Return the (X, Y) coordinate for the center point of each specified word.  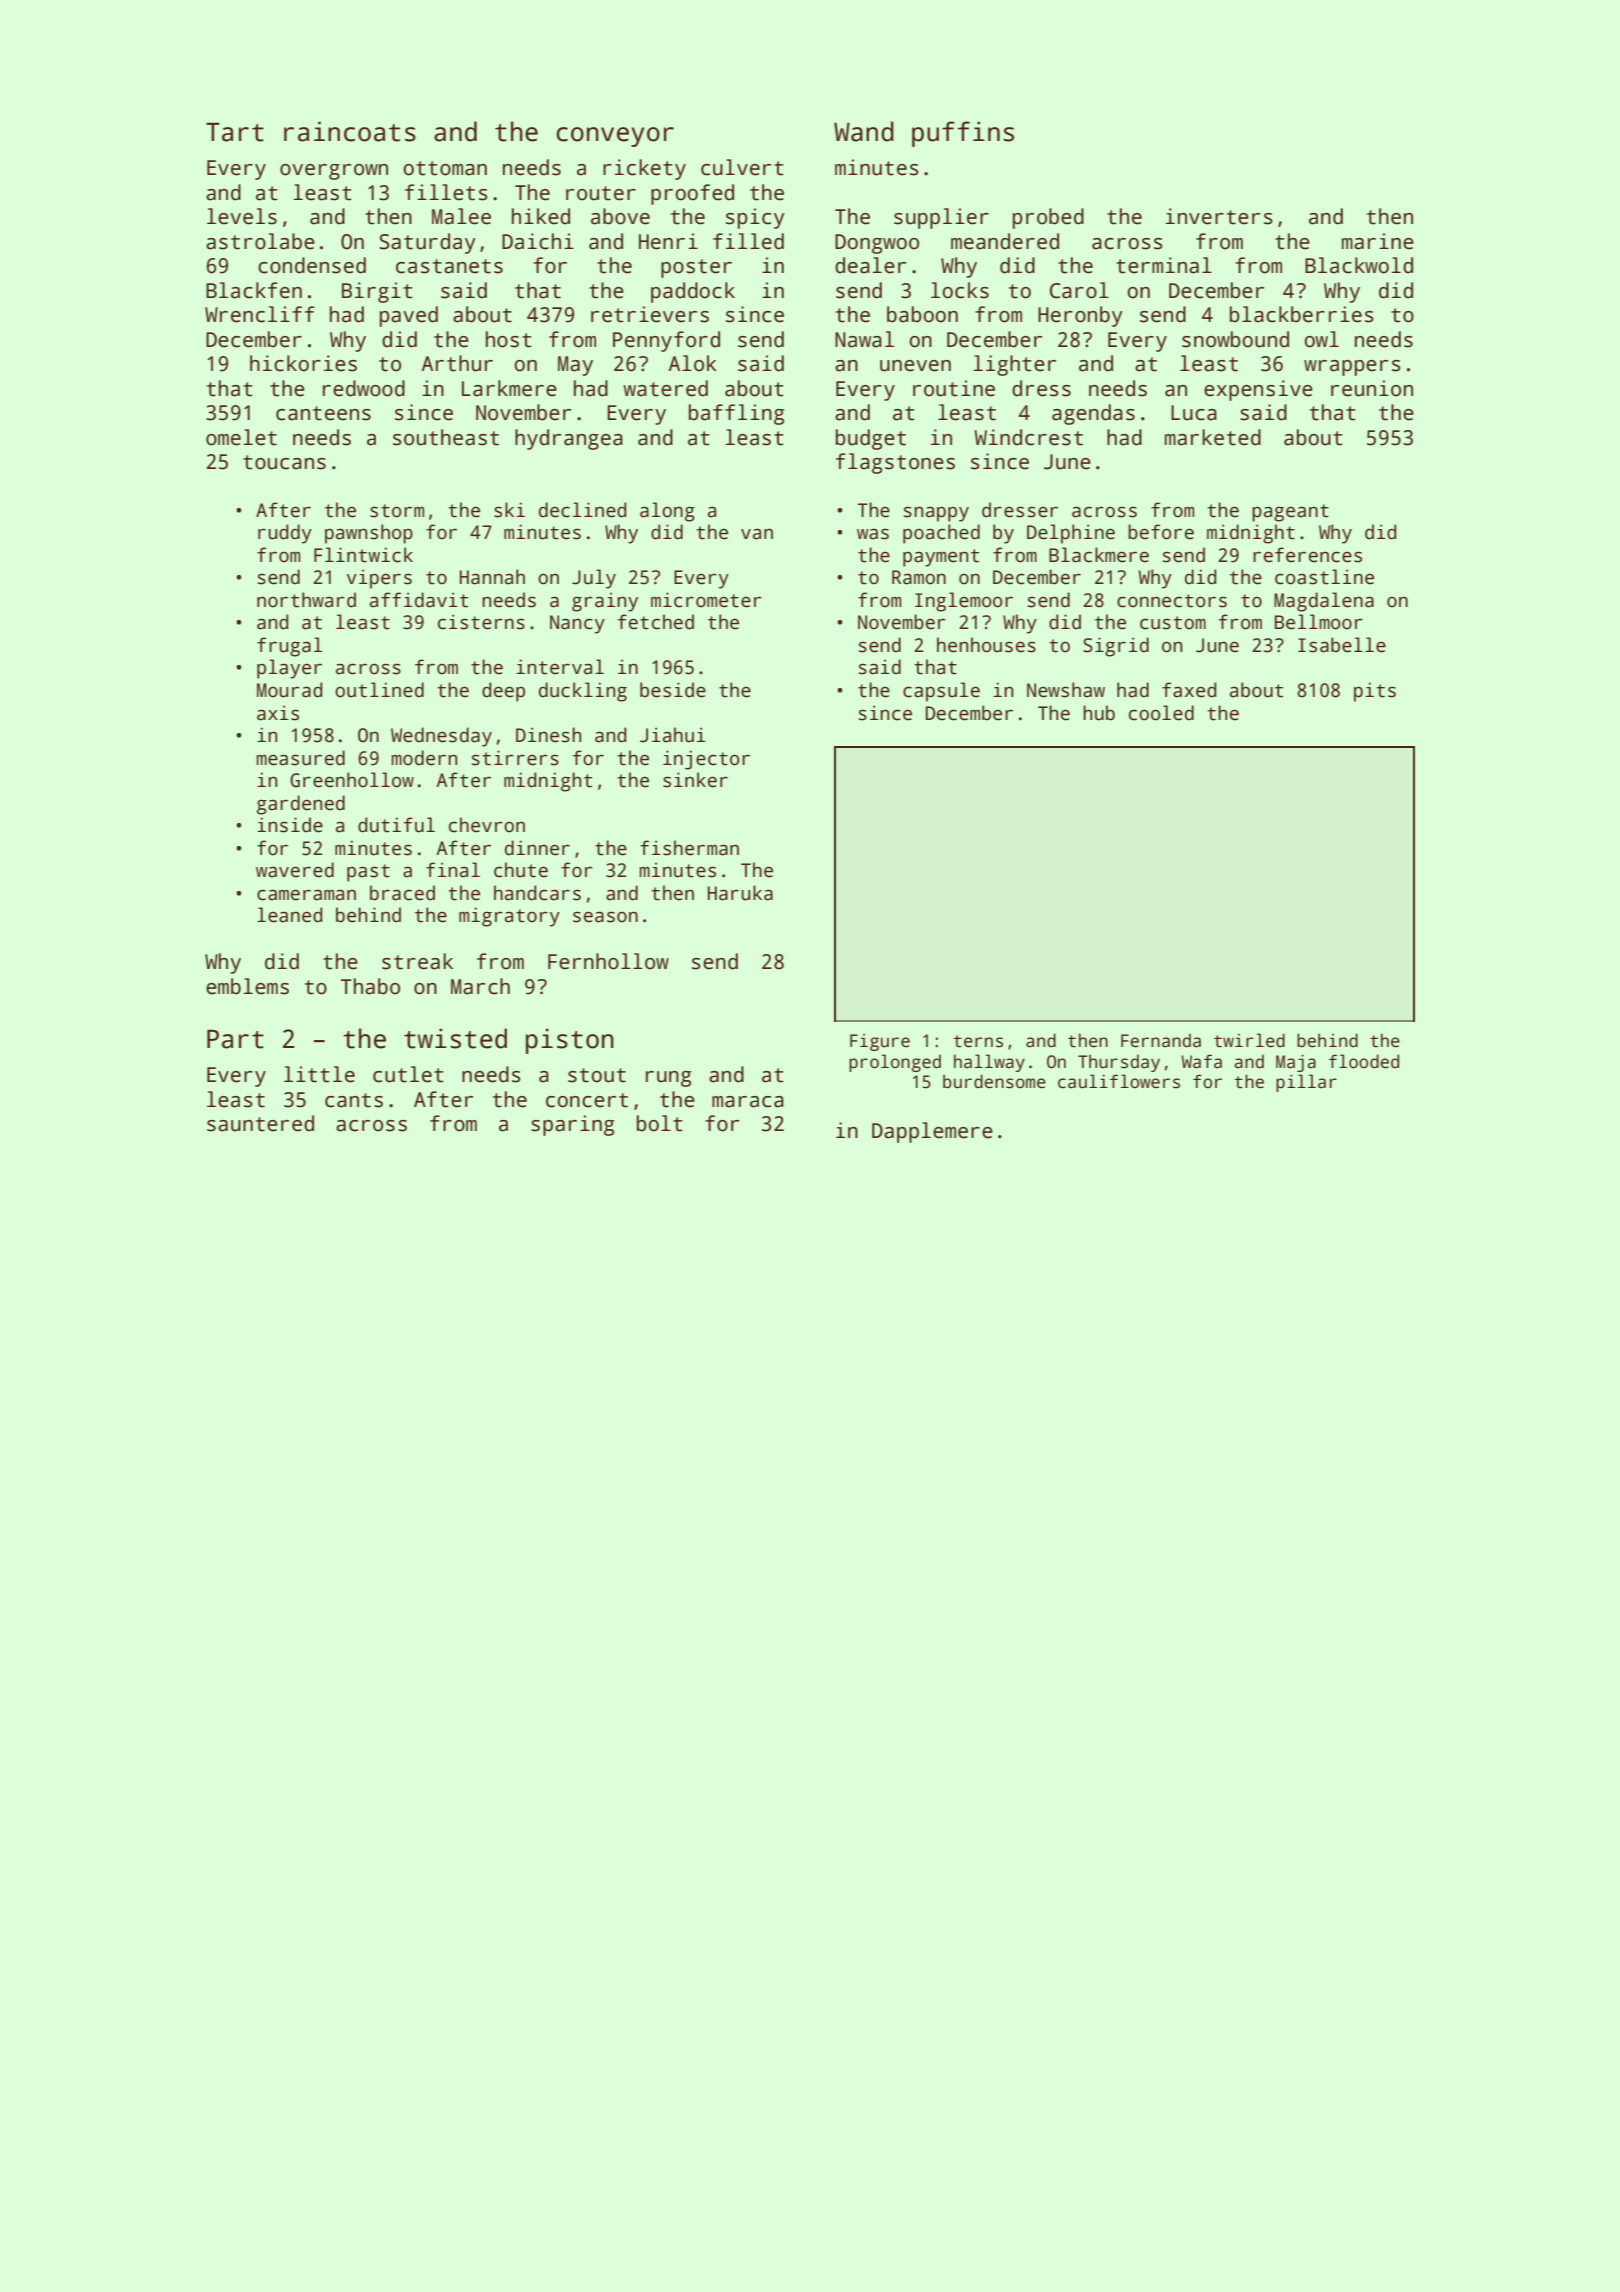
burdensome (994, 1081)
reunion (1372, 388)
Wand (864, 131)
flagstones (895, 463)
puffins (963, 134)
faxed (1189, 690)
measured (300, 758)
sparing (573, 1125)
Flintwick (363, 555)
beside (673, 690)
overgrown (334, 172)
